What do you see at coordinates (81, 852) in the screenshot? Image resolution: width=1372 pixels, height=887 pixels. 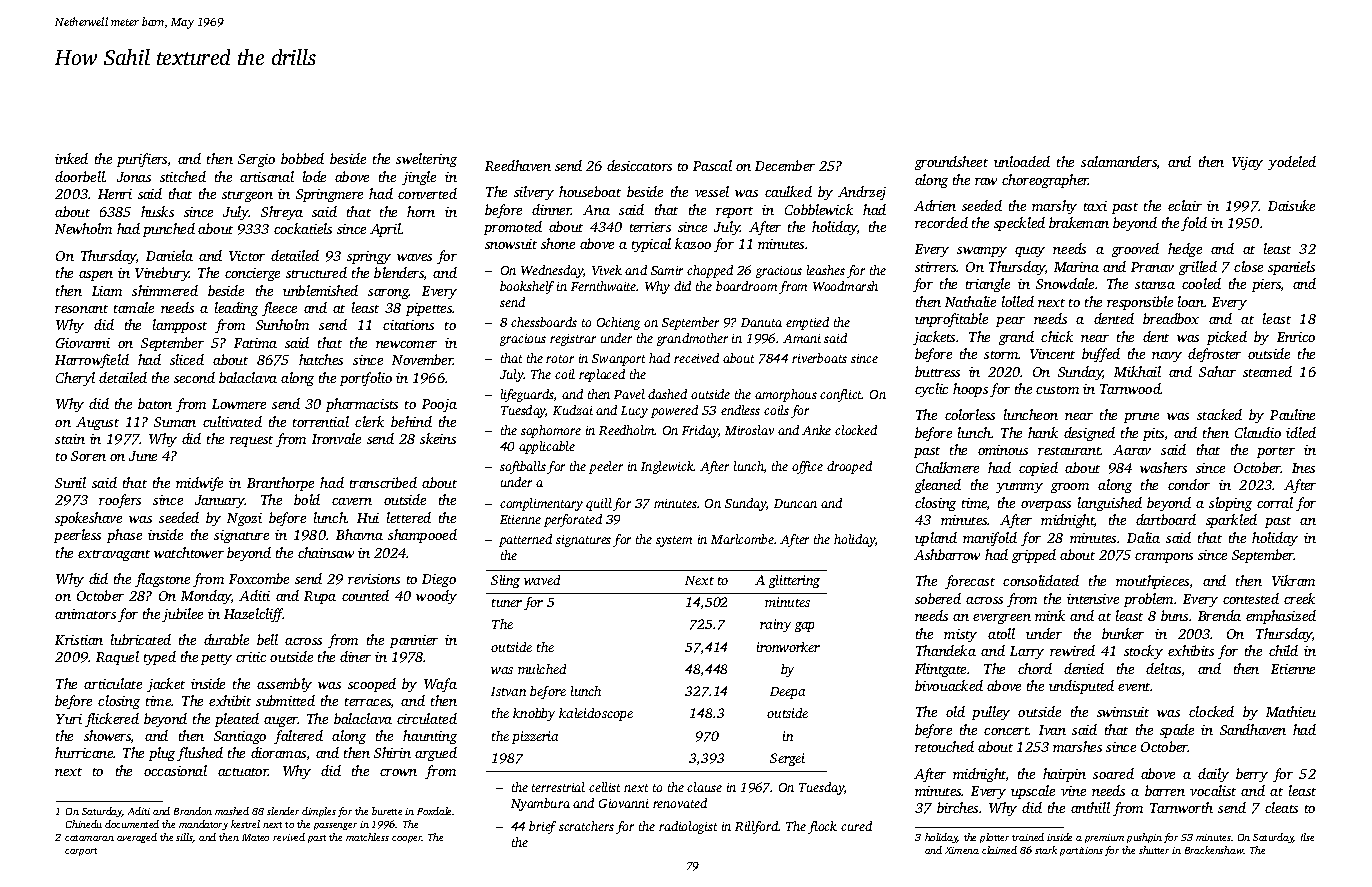 I see `carport` at bounding box center [81, 852].
